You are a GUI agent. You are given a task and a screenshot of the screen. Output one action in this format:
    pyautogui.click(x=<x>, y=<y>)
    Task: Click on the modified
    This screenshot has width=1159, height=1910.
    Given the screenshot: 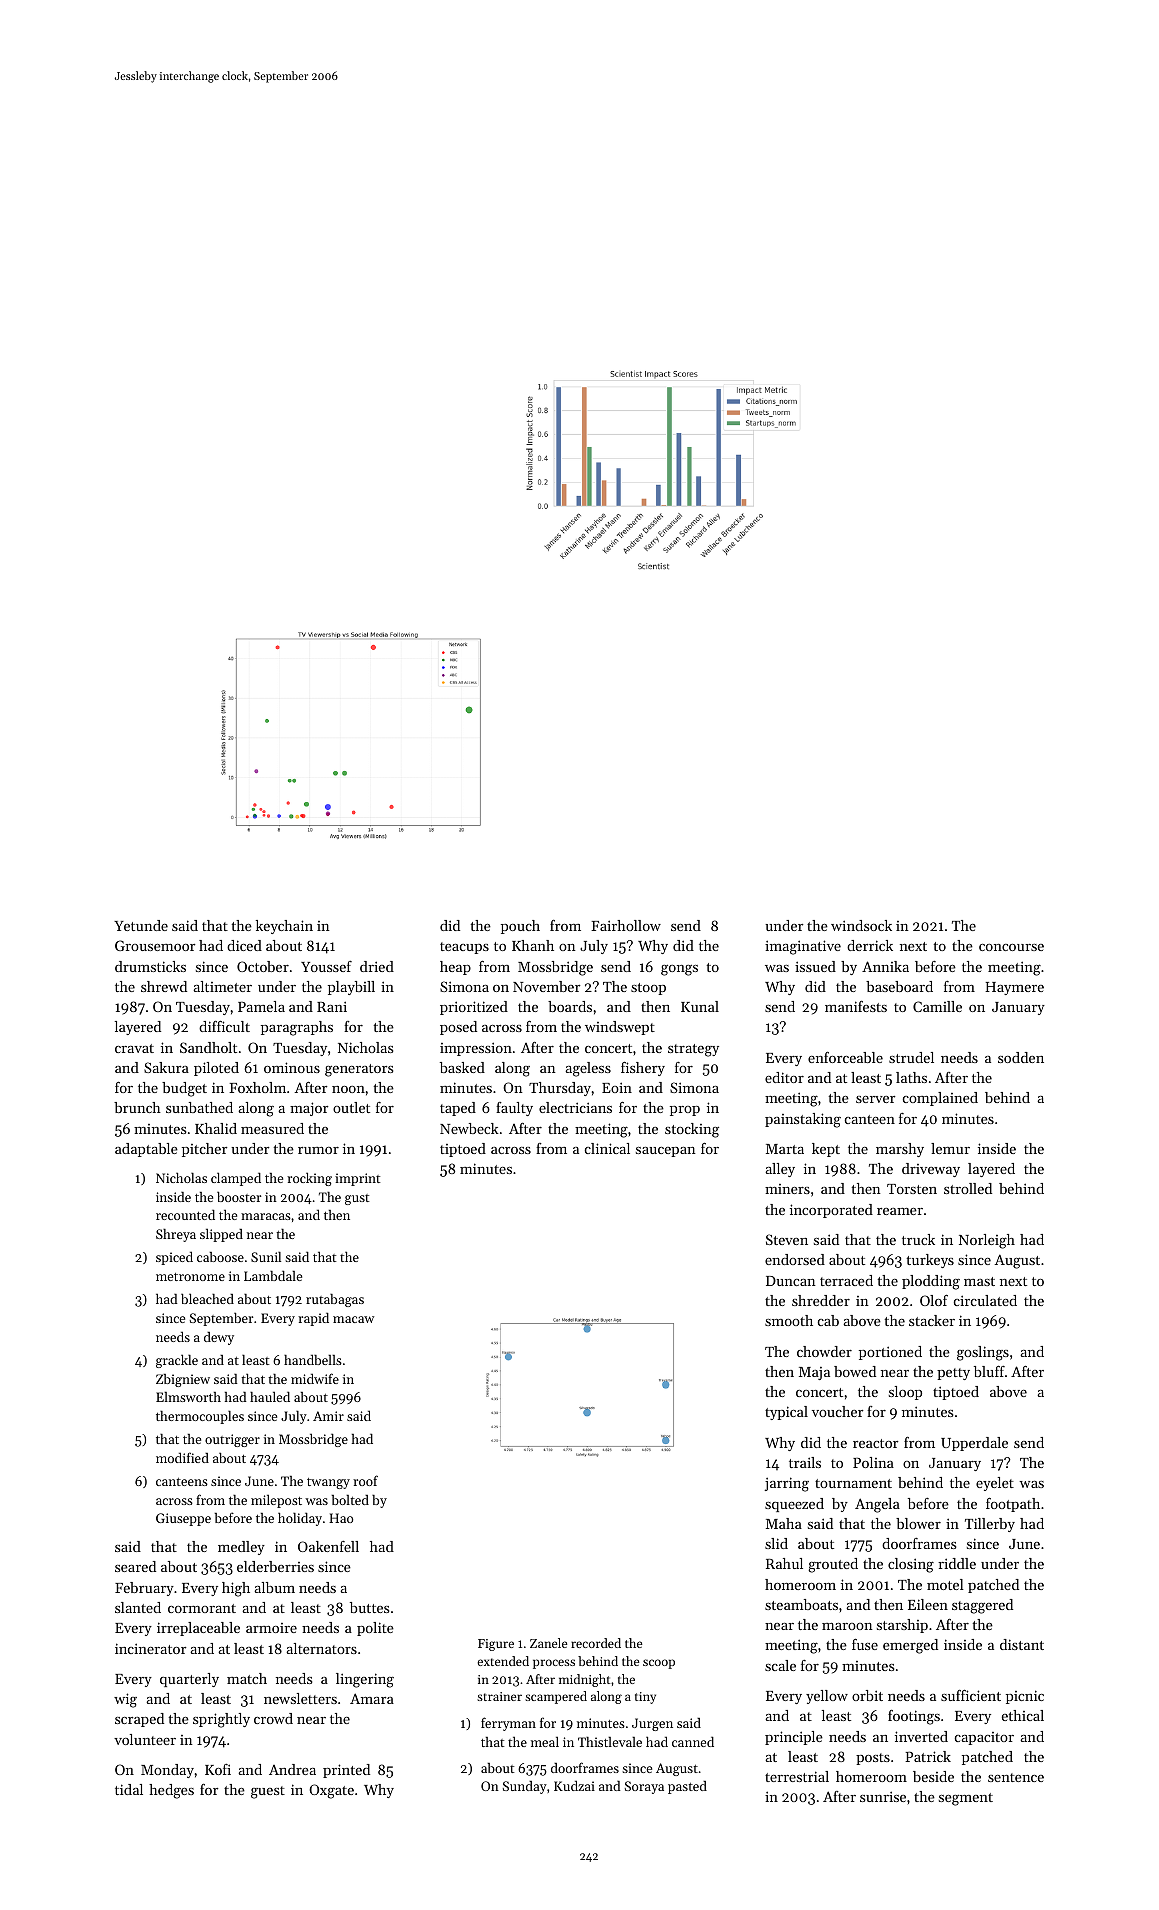 What is the action you would take?
    pyautogui.click(x=182, y=1457)
